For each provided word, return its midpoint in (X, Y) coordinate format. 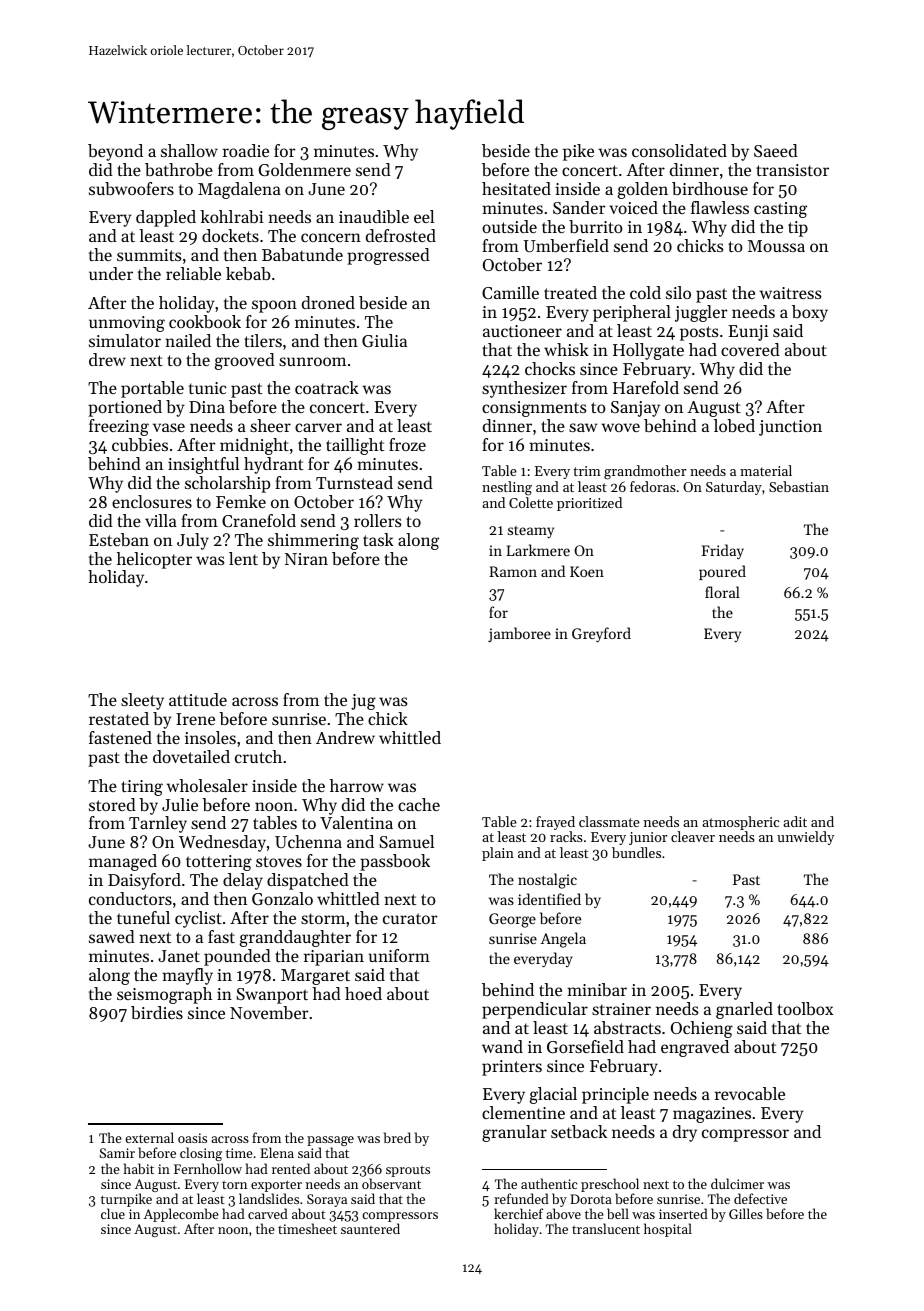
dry (685, 1133)
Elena (277, 1152)
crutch (258, 756)
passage (330, 1142)
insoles (210, 737)
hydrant (273, 465)
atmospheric (740, 823)
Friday (722, 551)
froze (407, 444)
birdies (157, 1012)
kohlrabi (231, 216)
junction (790, 428)
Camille (510, 292)
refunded (521, 1198)
